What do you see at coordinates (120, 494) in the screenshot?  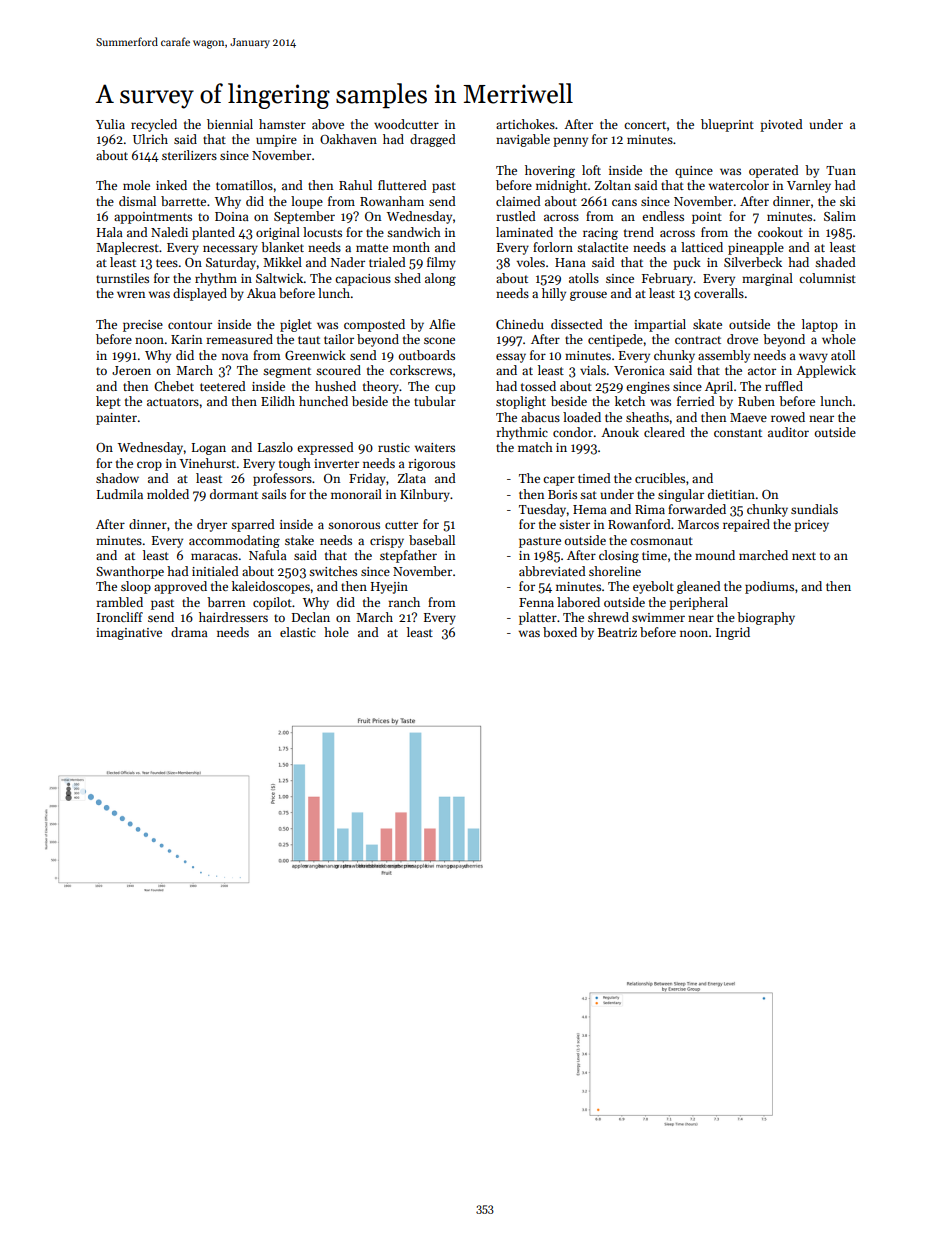 I see `Ludmila` at bounding box center [120, 494].
